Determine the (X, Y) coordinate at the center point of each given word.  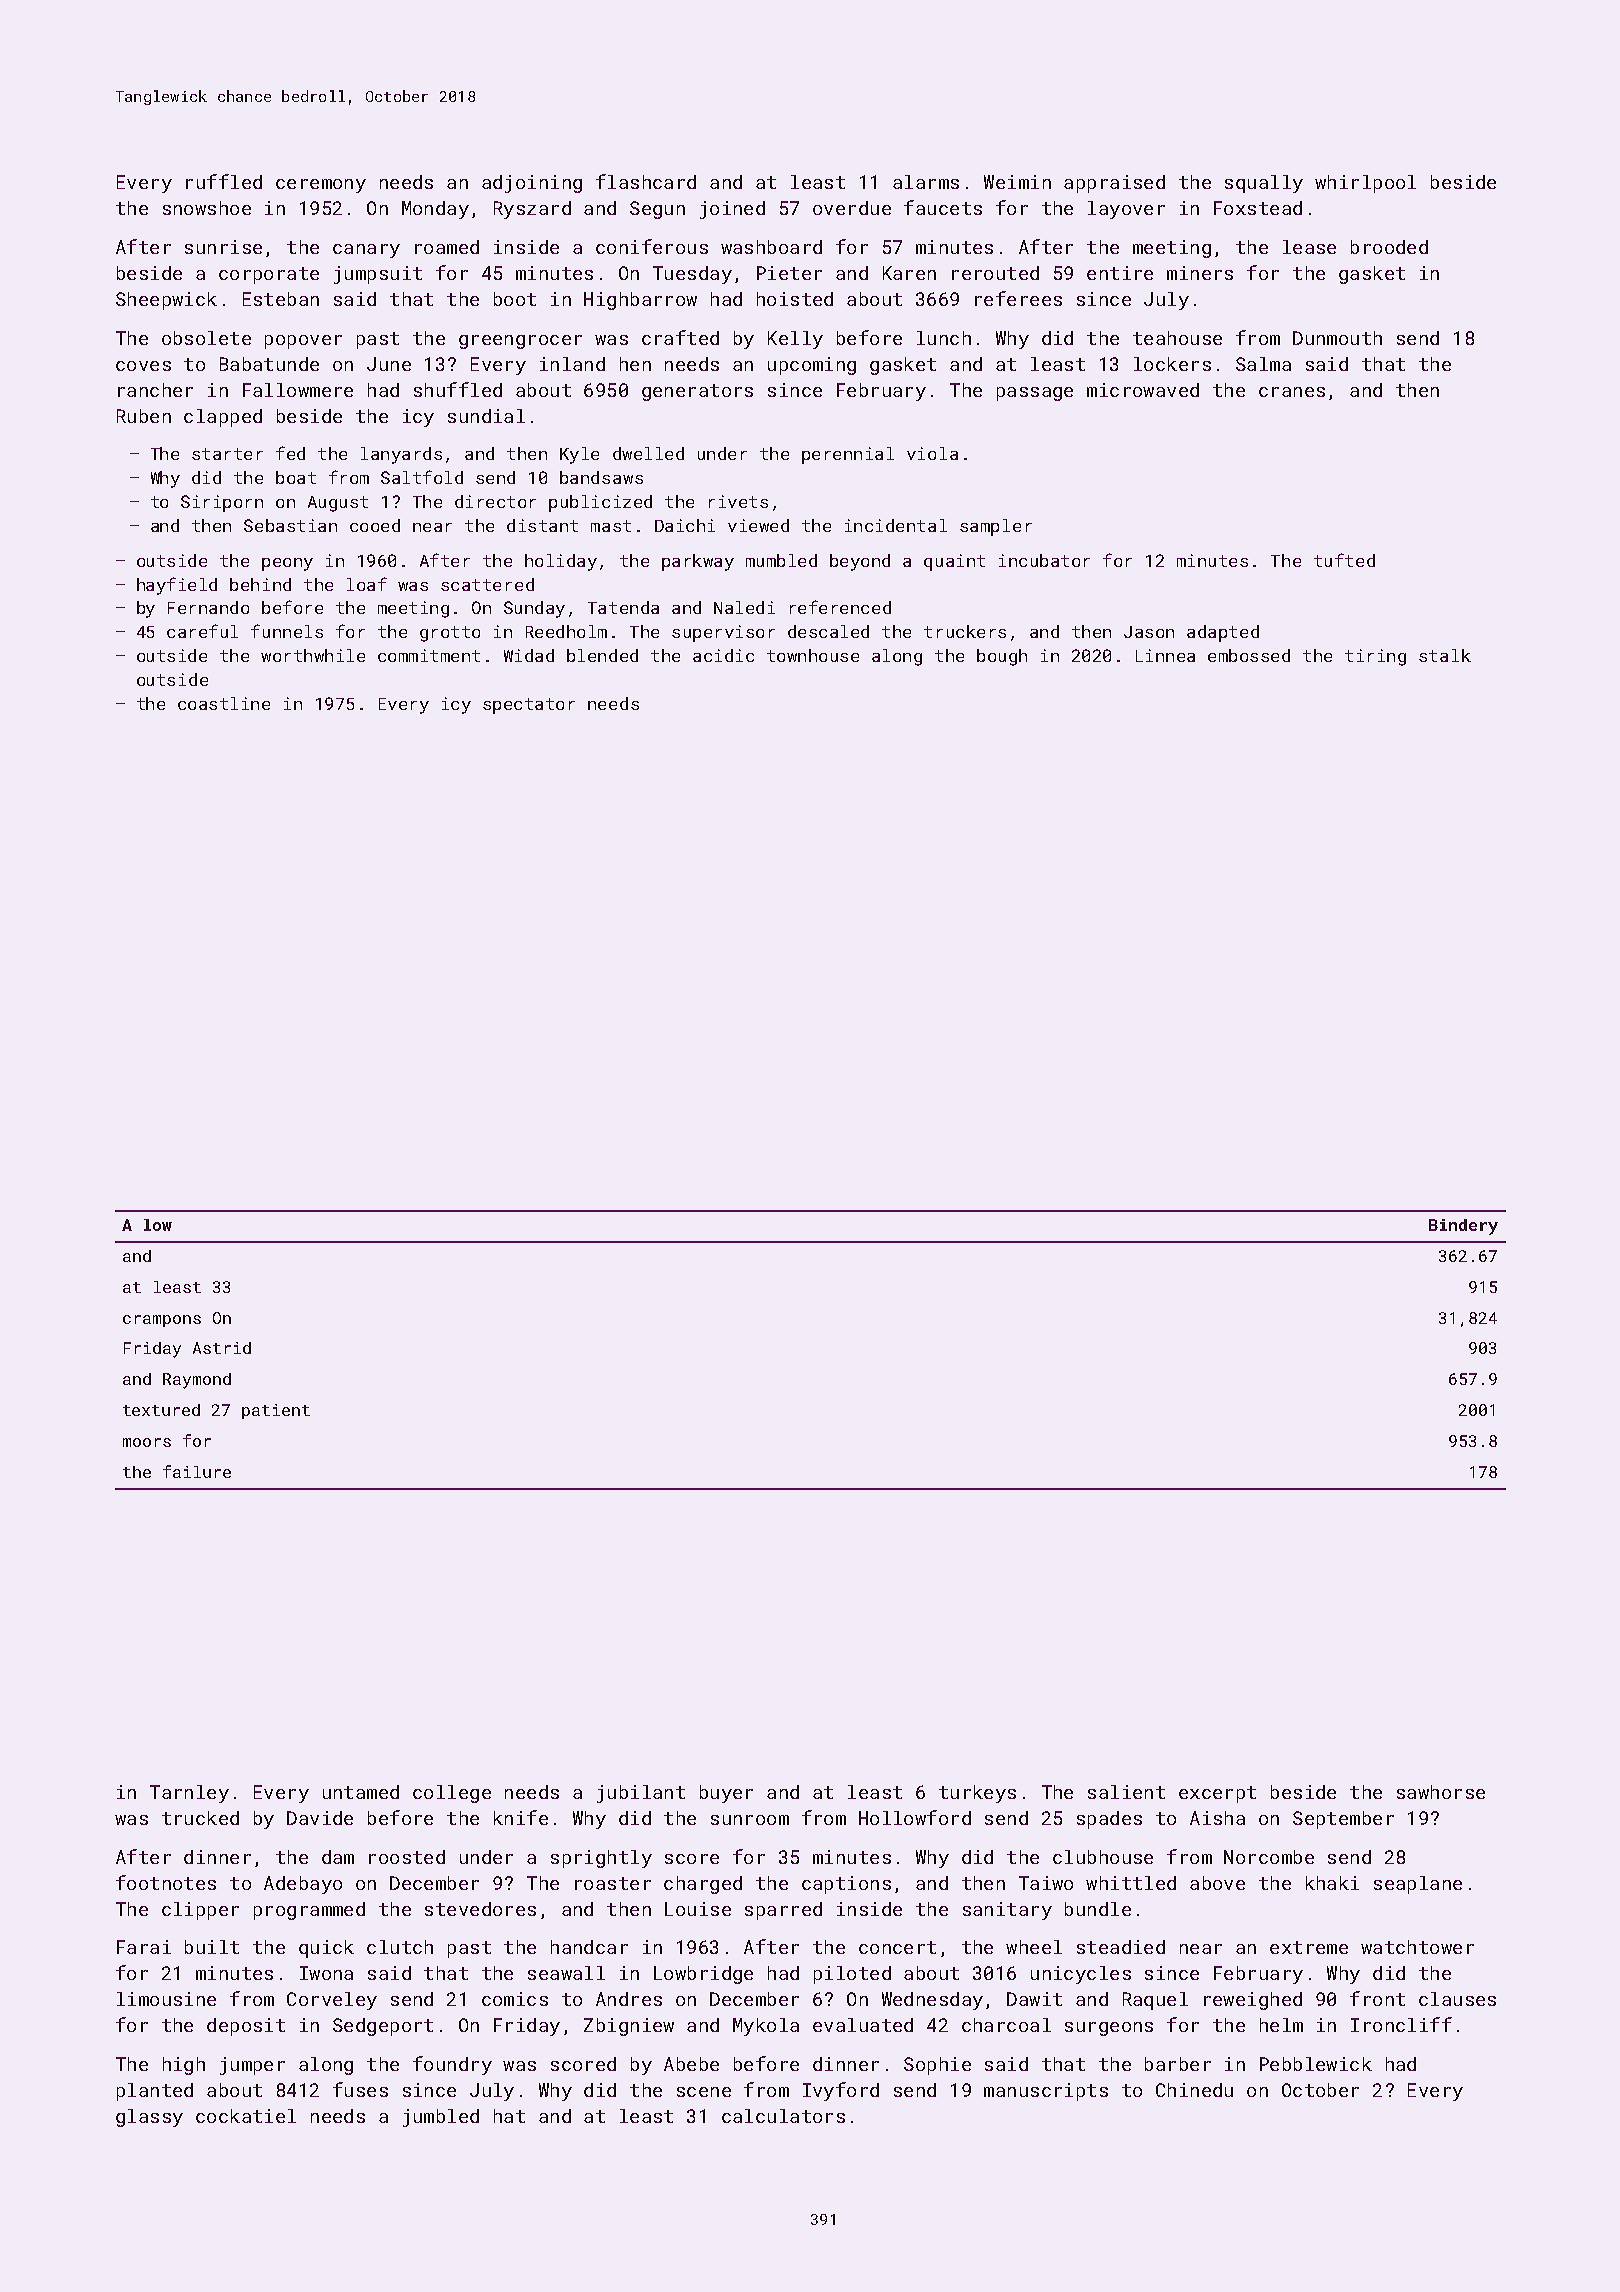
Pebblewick (1316, 2064)
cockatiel (246, 2116)
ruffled (224, 181)
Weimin (1017, 182)
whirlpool (1365, 184)
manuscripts (1046, 2092)
